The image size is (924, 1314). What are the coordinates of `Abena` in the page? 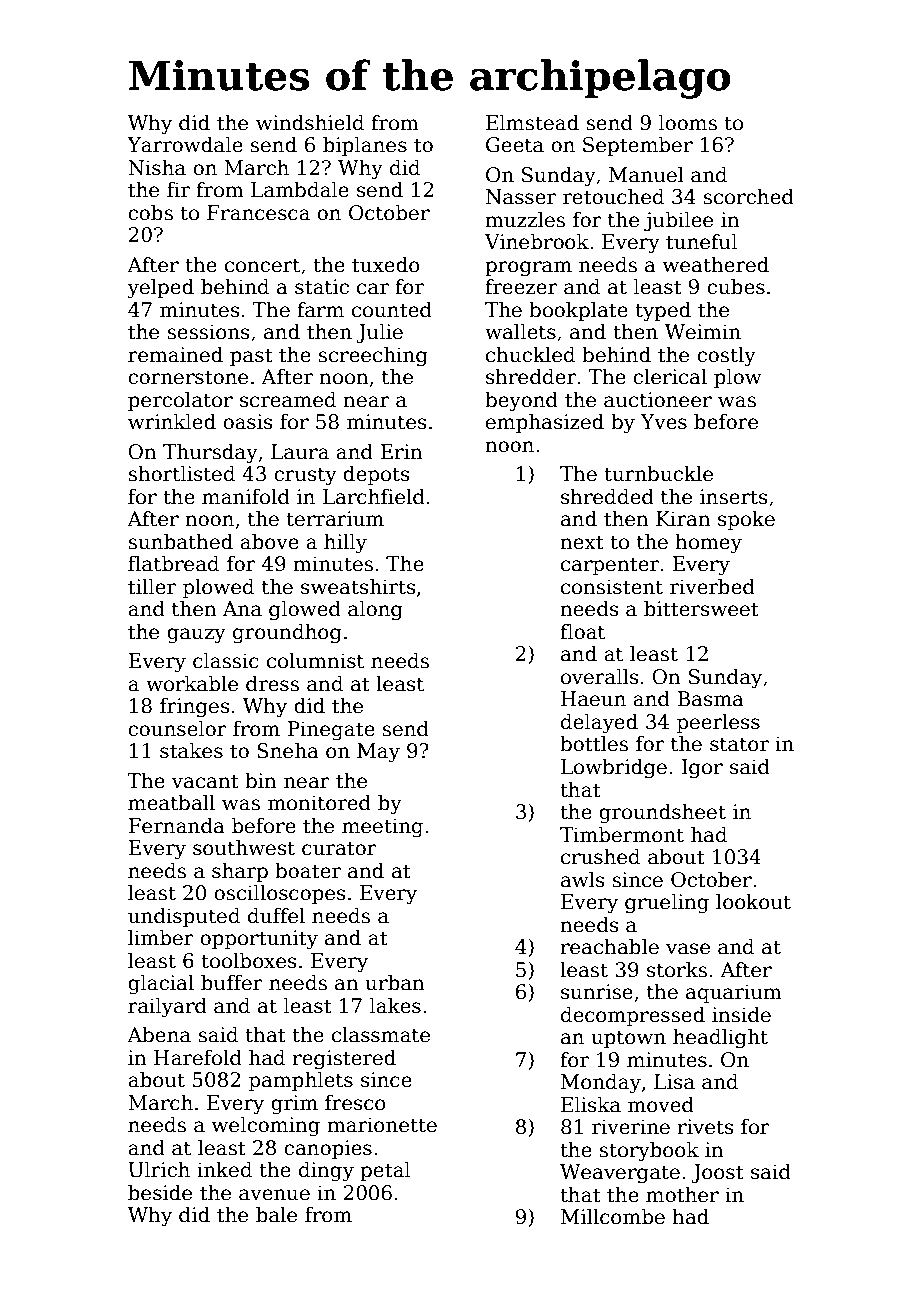 It's located at (159, 1034).
